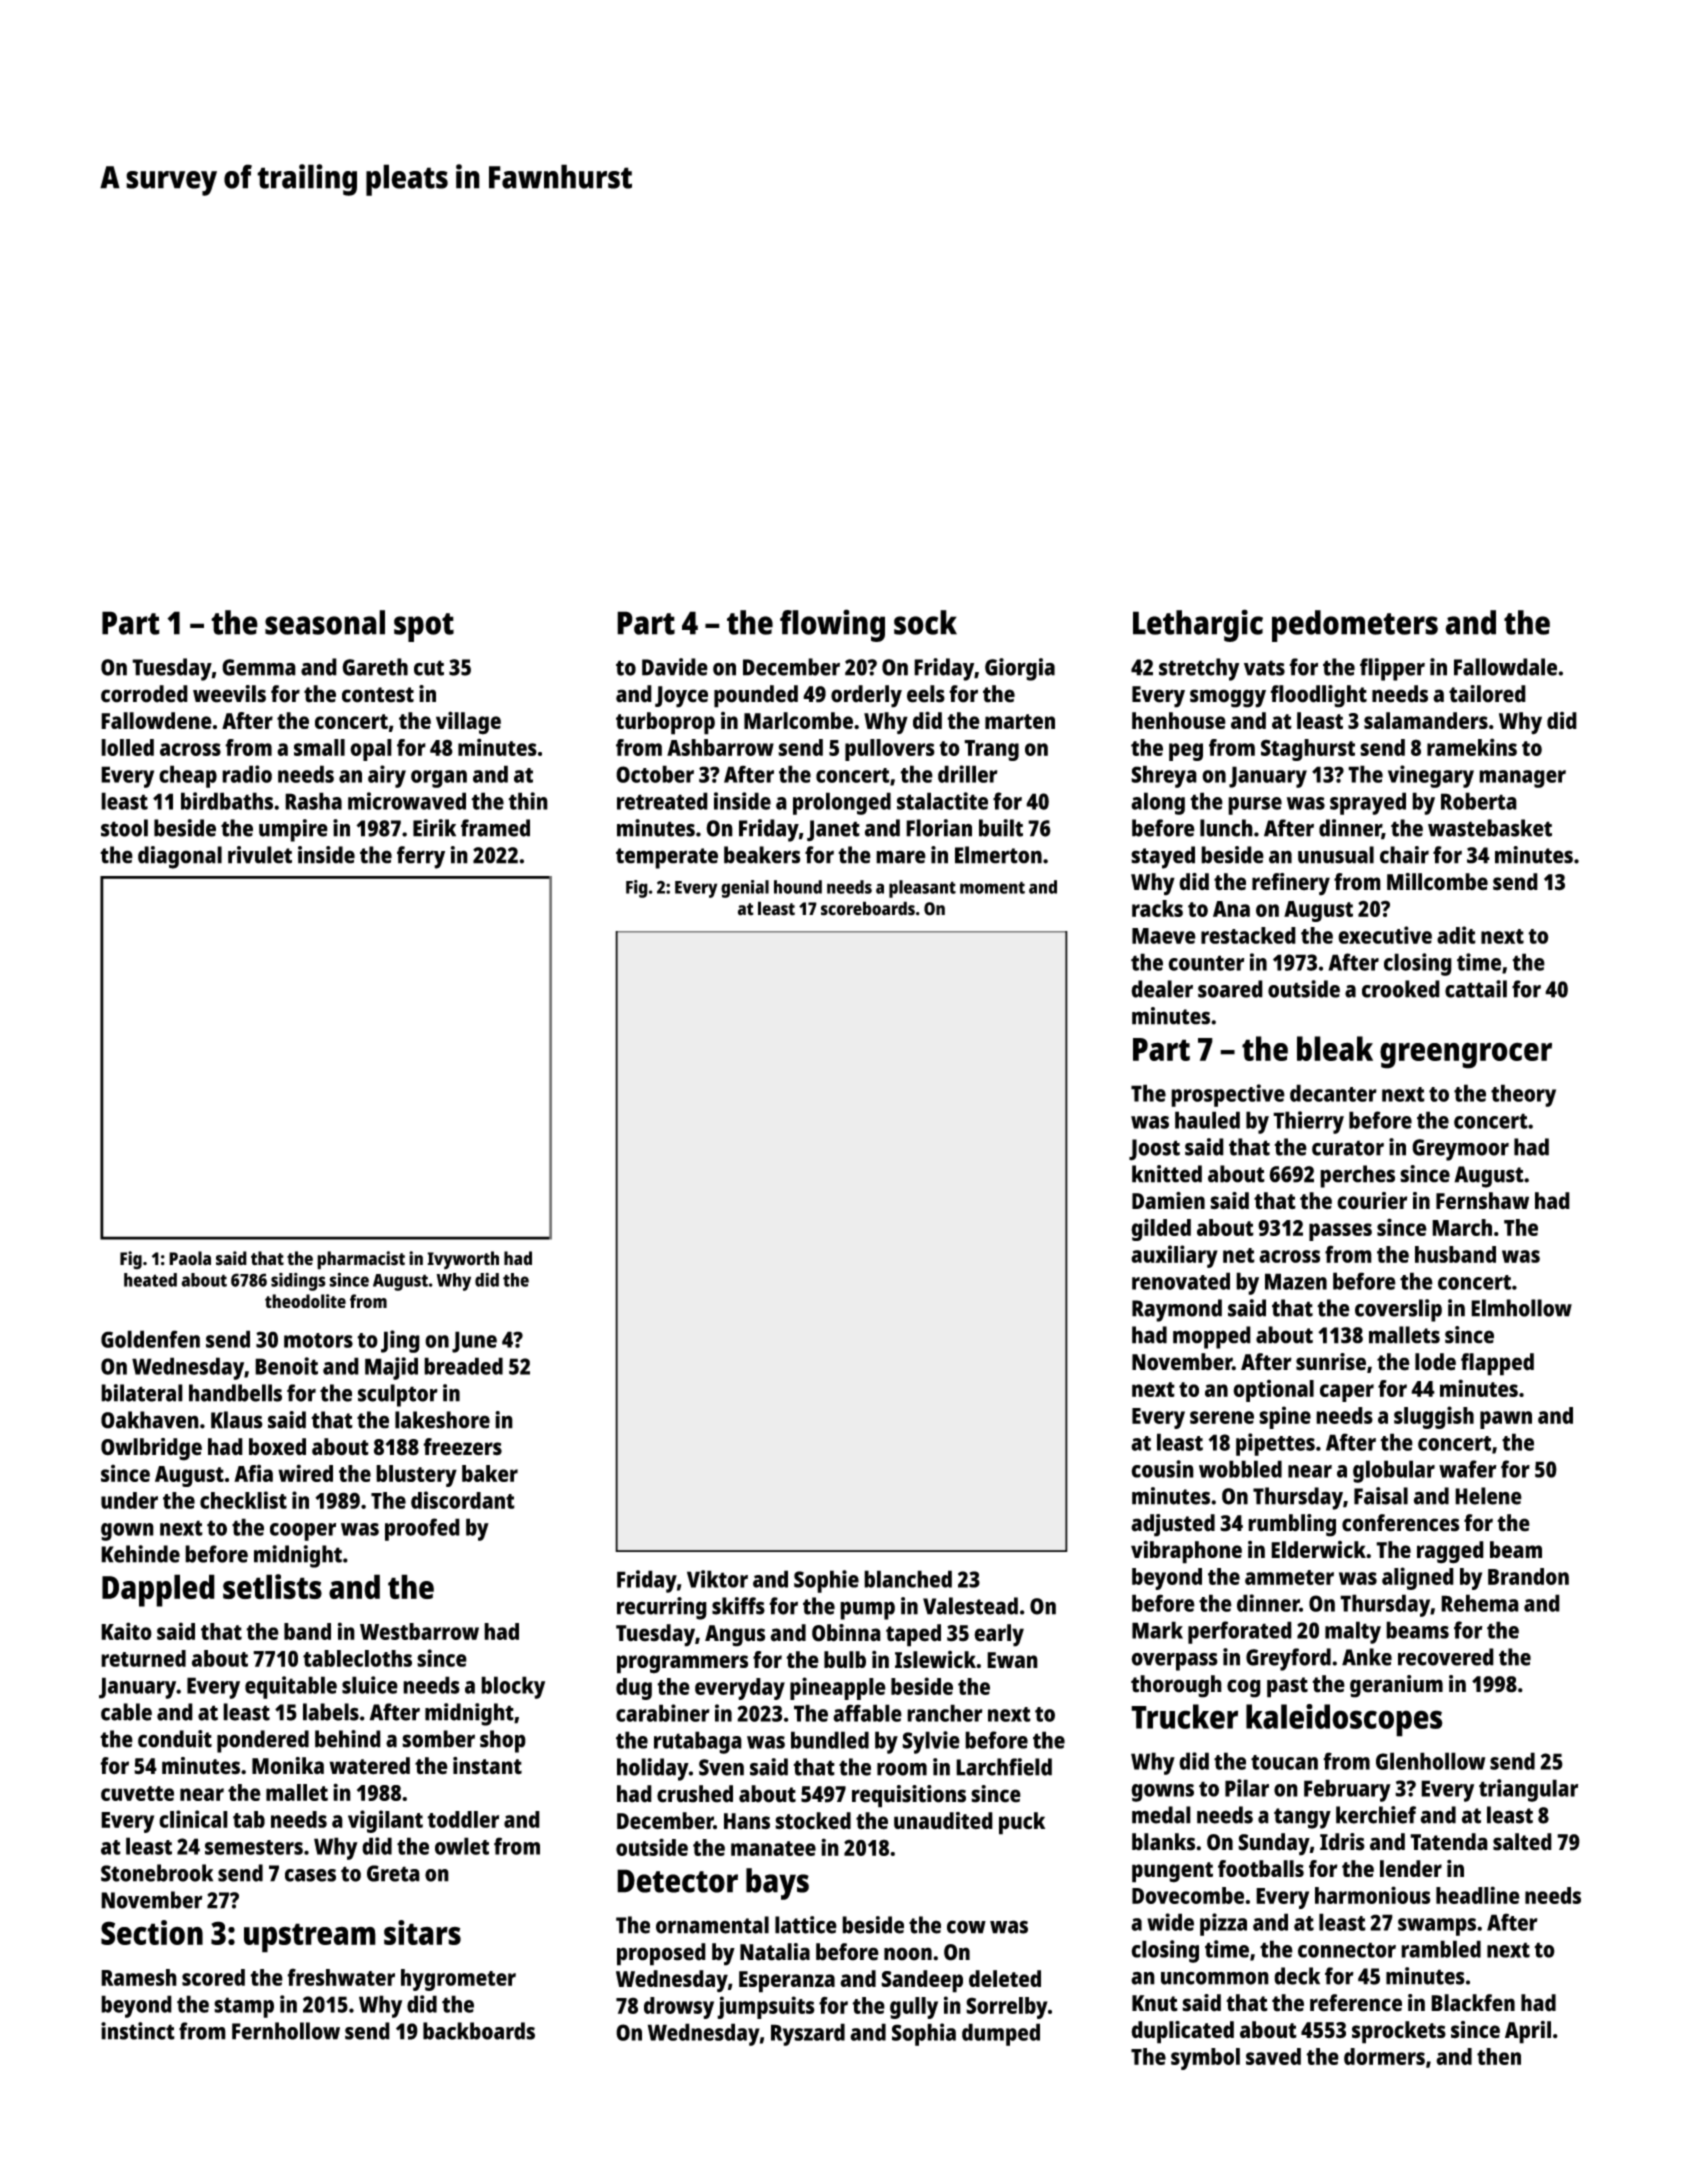 The width and height of the screenshot is (1683, 2178). I want to click on genial, so click(745, 889).
